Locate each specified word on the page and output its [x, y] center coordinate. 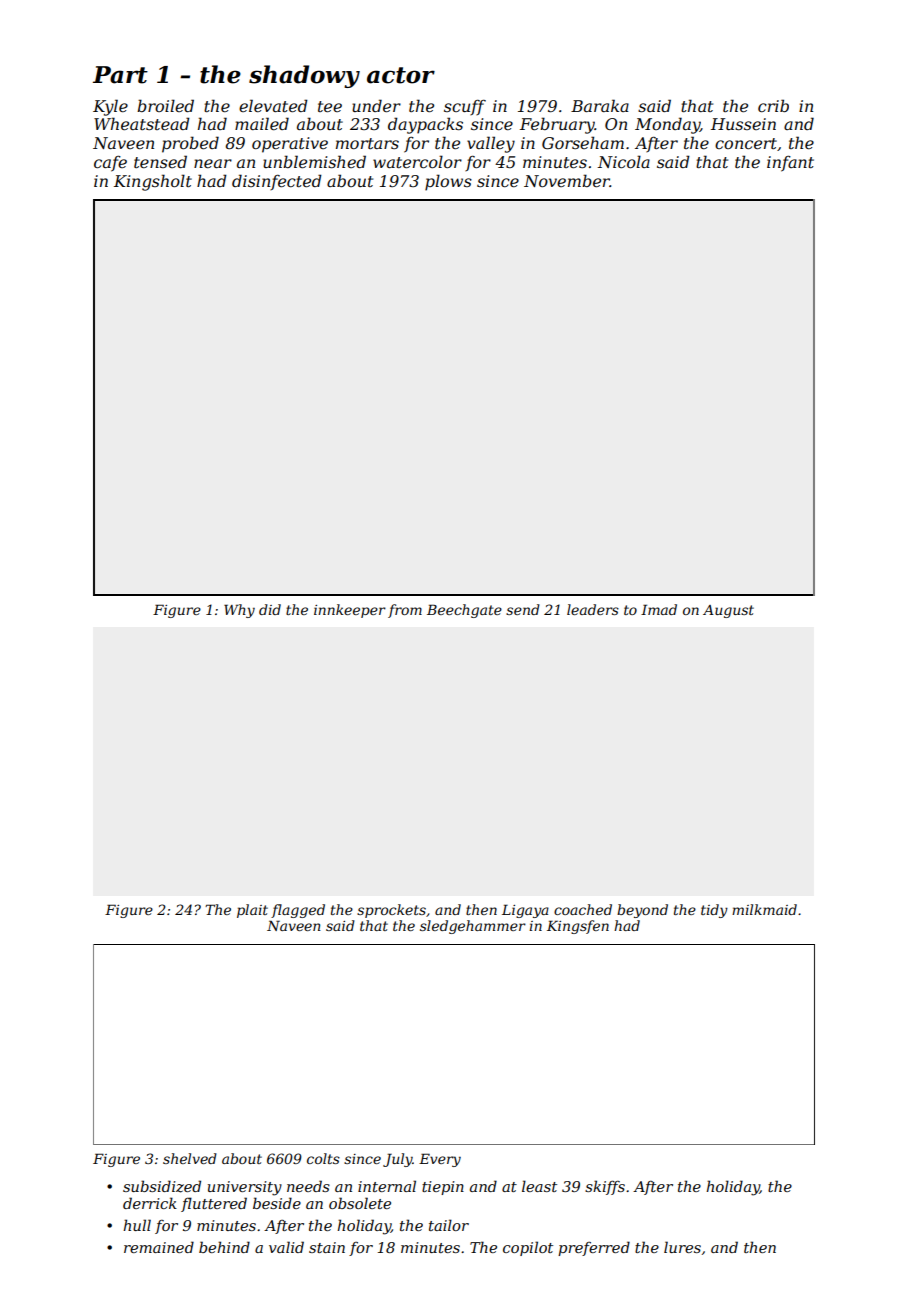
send [523, 609]
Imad [659, 609]
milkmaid [764, 909]
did [270, 609]
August [728, 611]
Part [120, 75]
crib [773, 105]
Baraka [600, 105]
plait [252, 911]
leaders [593, 609]
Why [239, 611]
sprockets [391, 911]
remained [159, 1247]
